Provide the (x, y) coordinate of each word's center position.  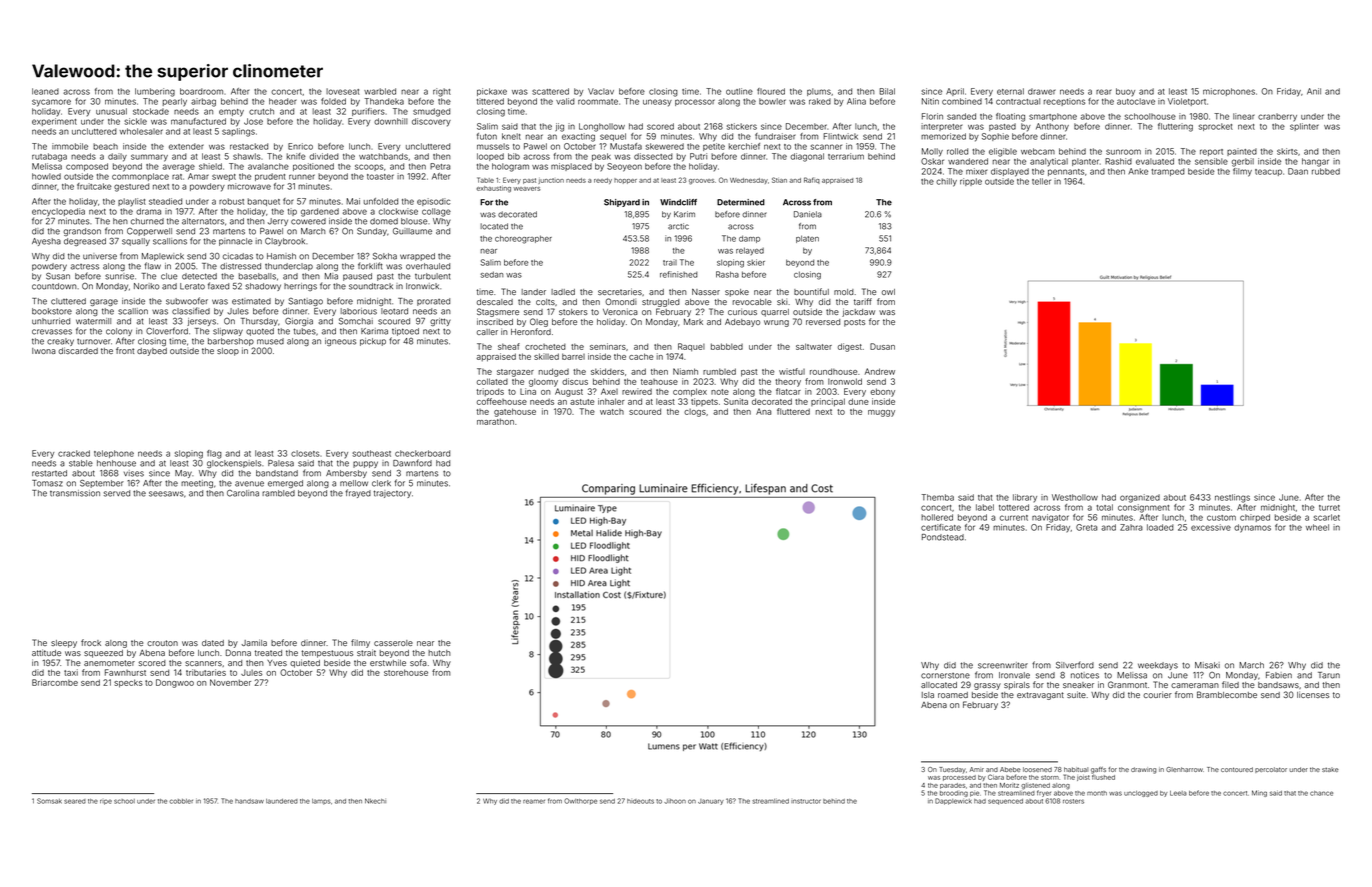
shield (210, 166)
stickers (742, 126)
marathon (495, 421)
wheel (1317, 527)
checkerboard (422, 453)
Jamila (254, 642)
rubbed (1326, 171)
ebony (882, 392)
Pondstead (943, 537)
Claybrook (285, 242)
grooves (701, 182)
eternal (1010, 91)
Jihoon (675, 801)
